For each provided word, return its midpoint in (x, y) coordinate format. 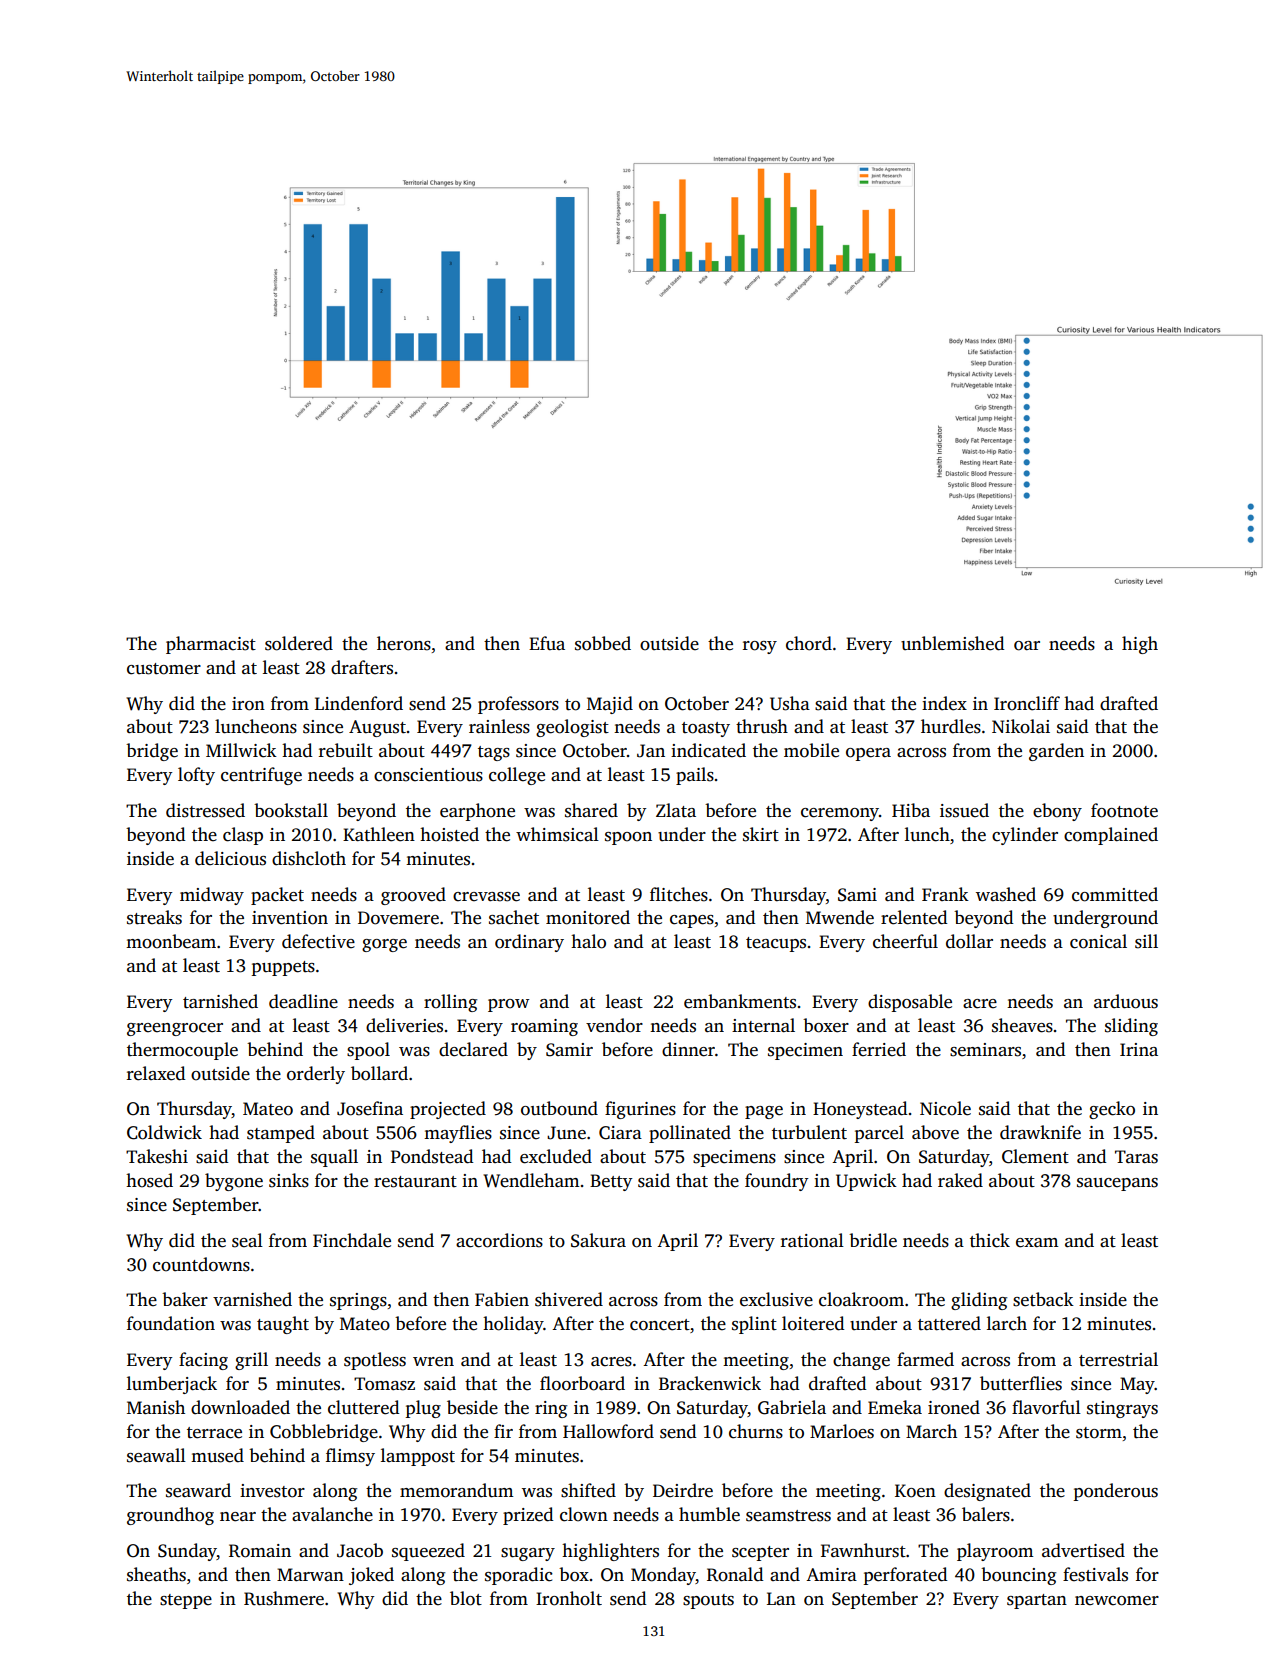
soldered (299, 643)
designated (987, 1492)
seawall (156, 1455)
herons (404, 643)
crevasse (486, 897)
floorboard (582, 1383)
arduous (1126, 1001)
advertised (1083, 1550)
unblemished (952, 643)
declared (473, 1049)
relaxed (156, 1073)
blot (466, 1598)
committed (1115, 894)
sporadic (519, 1576)
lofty (196, 776)
